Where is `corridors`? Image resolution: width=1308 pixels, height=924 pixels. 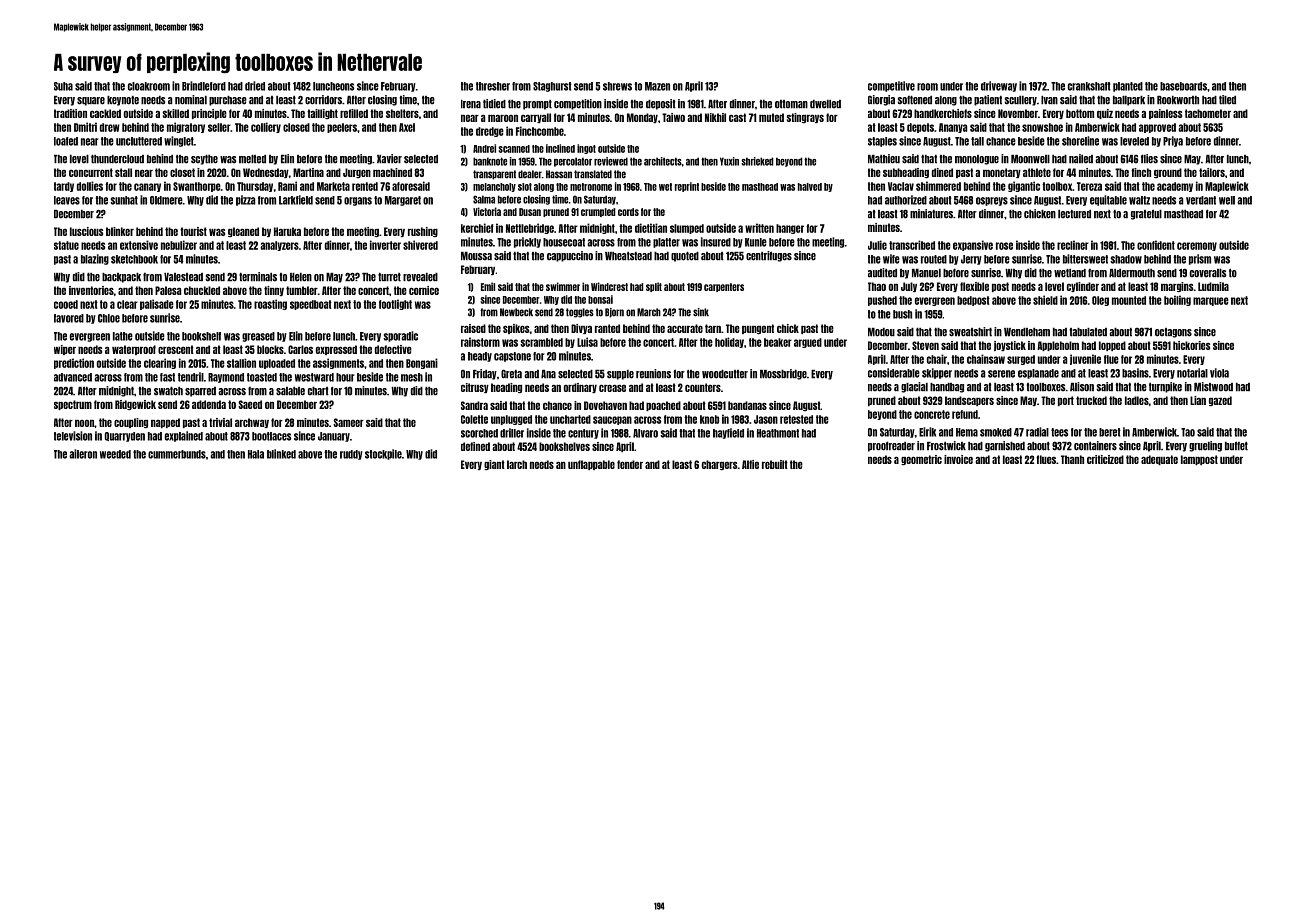 corridors is located at coordinates (323, 100).
